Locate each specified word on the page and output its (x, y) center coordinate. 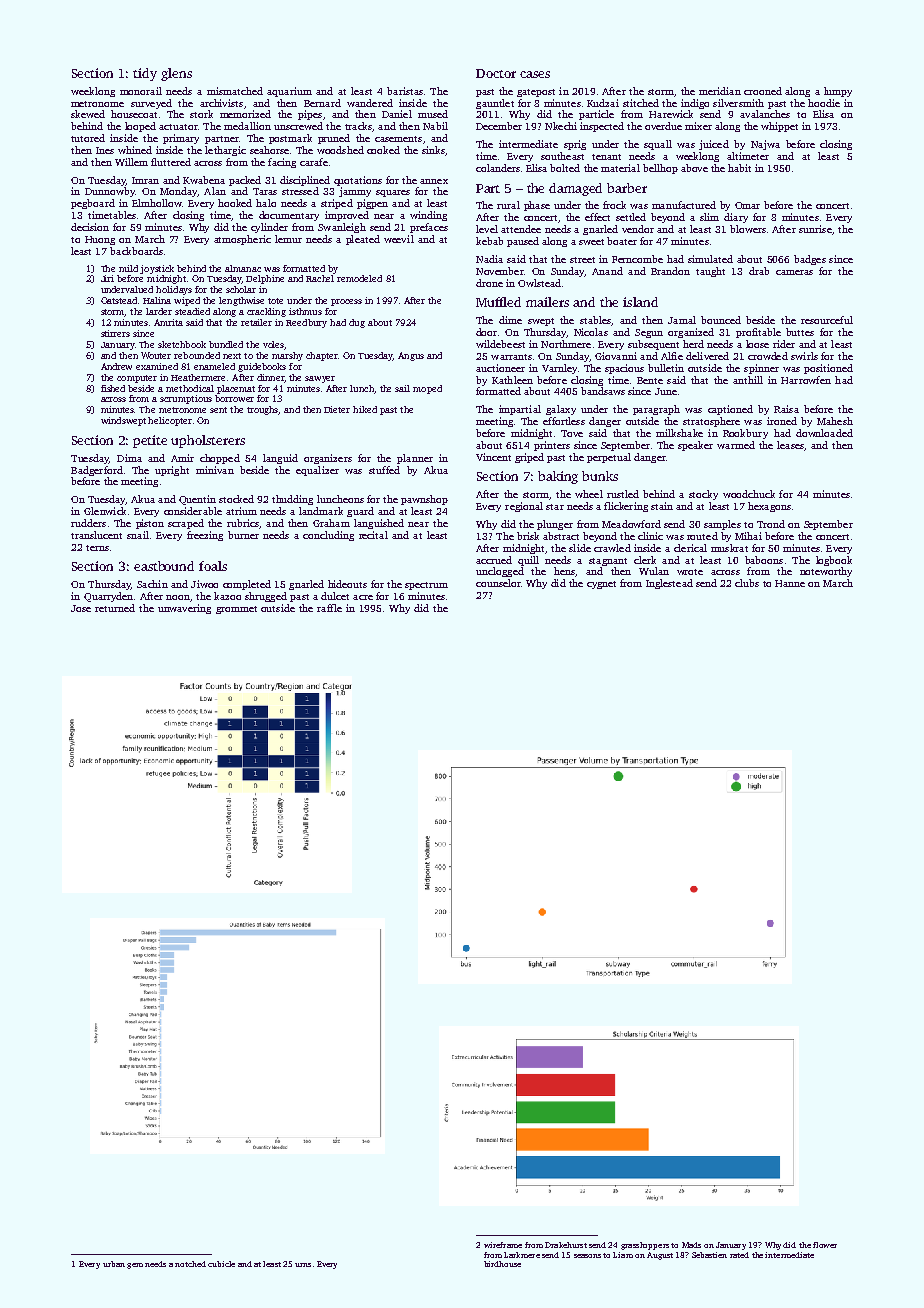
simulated (710, 259)
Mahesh (835, 421)
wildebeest (500, 344)
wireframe (503, 1245)
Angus (411, 356)
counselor (498, 583)
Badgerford (97, 471)
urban (114, 1264)
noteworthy (826, 572)
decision (90, 227)
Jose (81, 608)
